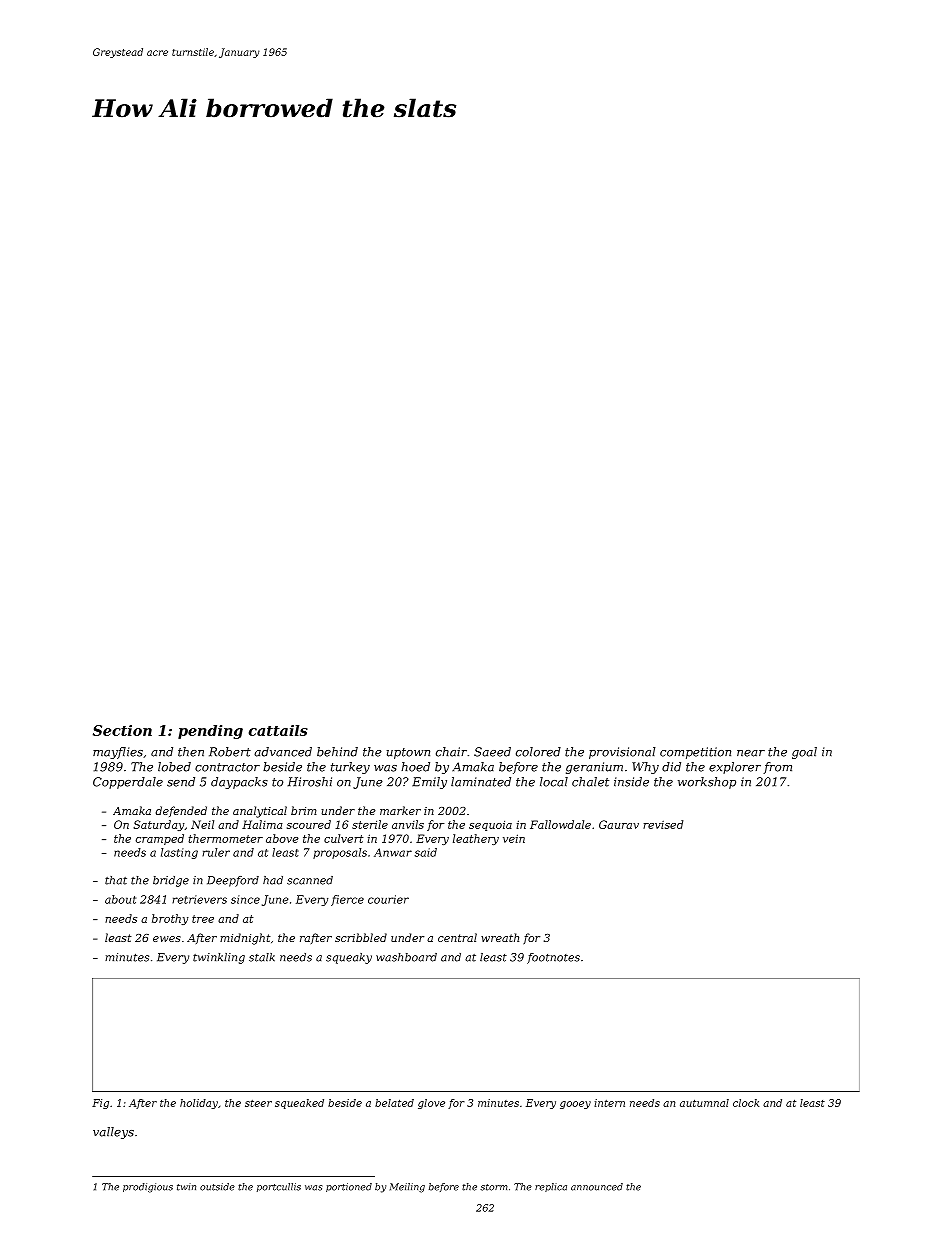 The image size is (952, 1233). What do you see at coordinates (494, 1187) in the page?
I see `storm` at bounding box center [494, 1187].
